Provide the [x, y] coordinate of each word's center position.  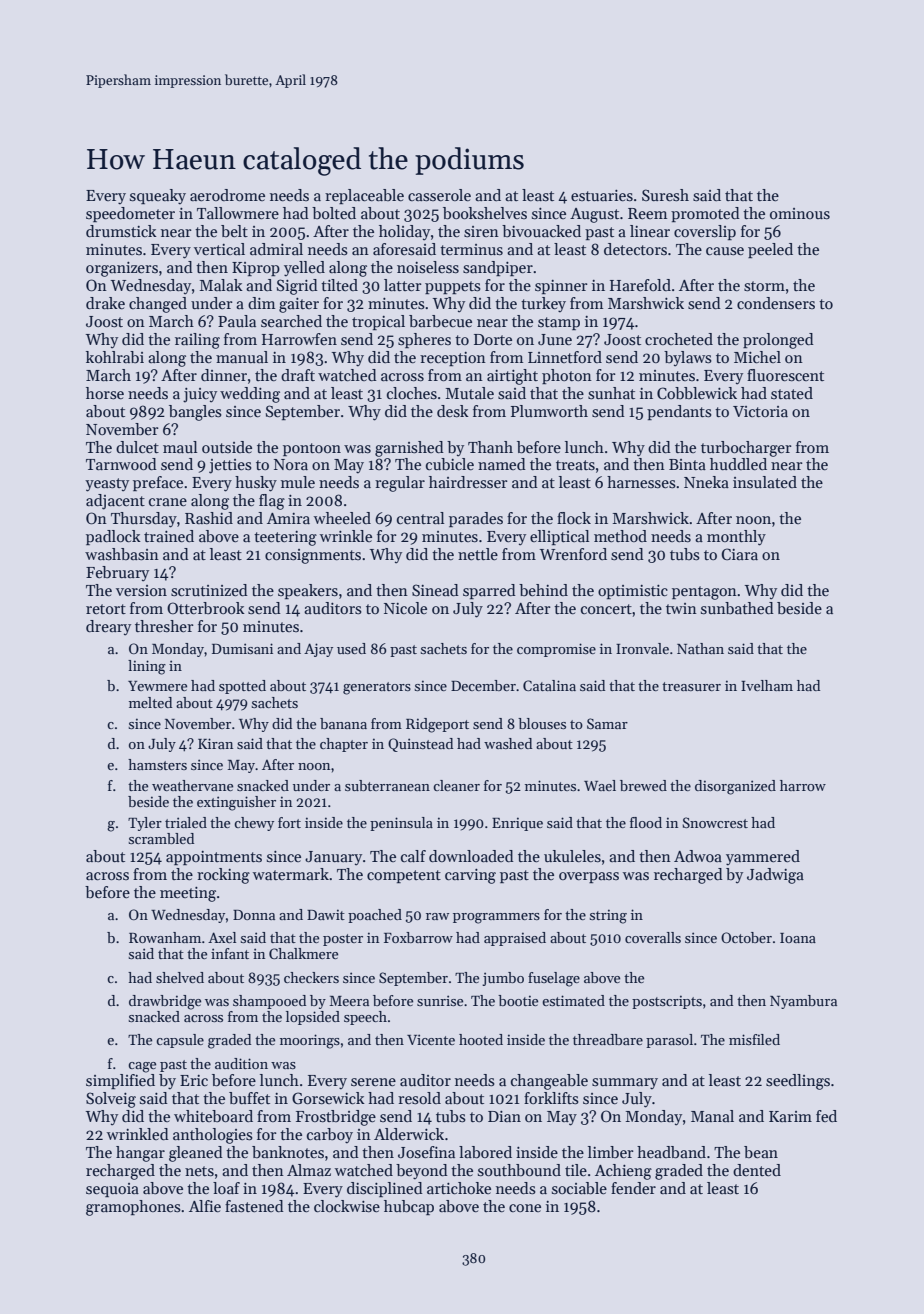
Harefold [640, 285]
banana [343, 723]
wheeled [342, 518]
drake [105, 303]
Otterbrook [206, 608]
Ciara [739, 554]
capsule [180, 1041]
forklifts [551, 1098]
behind [543, 590]
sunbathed [737, 608]
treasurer [691, 686]
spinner [561, 287]
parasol [669, 1041]
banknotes [288, 1152]
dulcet [137, 447]
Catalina [549, 685]
